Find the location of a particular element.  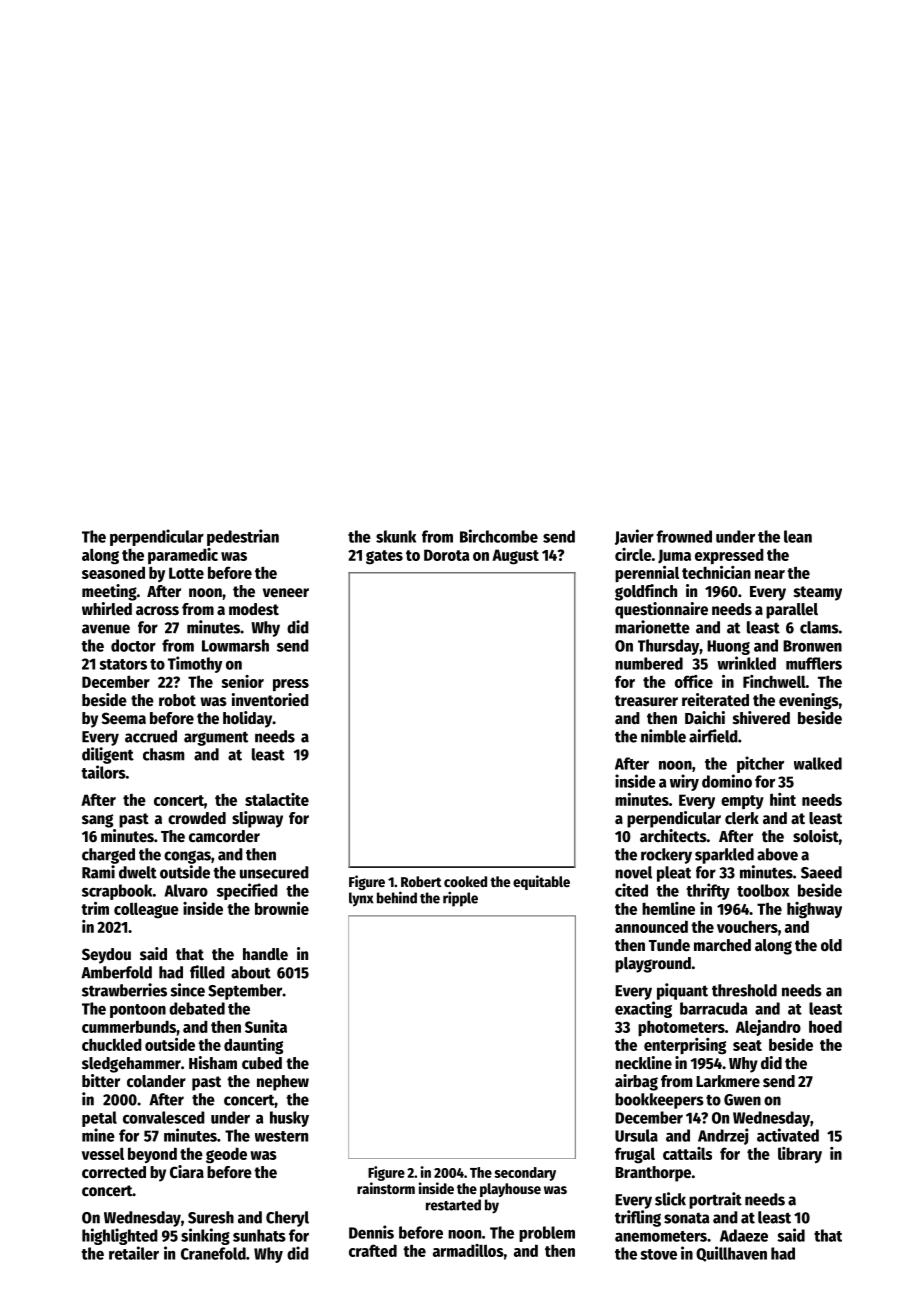

wrinkled is located at coordinates (746, 663).
